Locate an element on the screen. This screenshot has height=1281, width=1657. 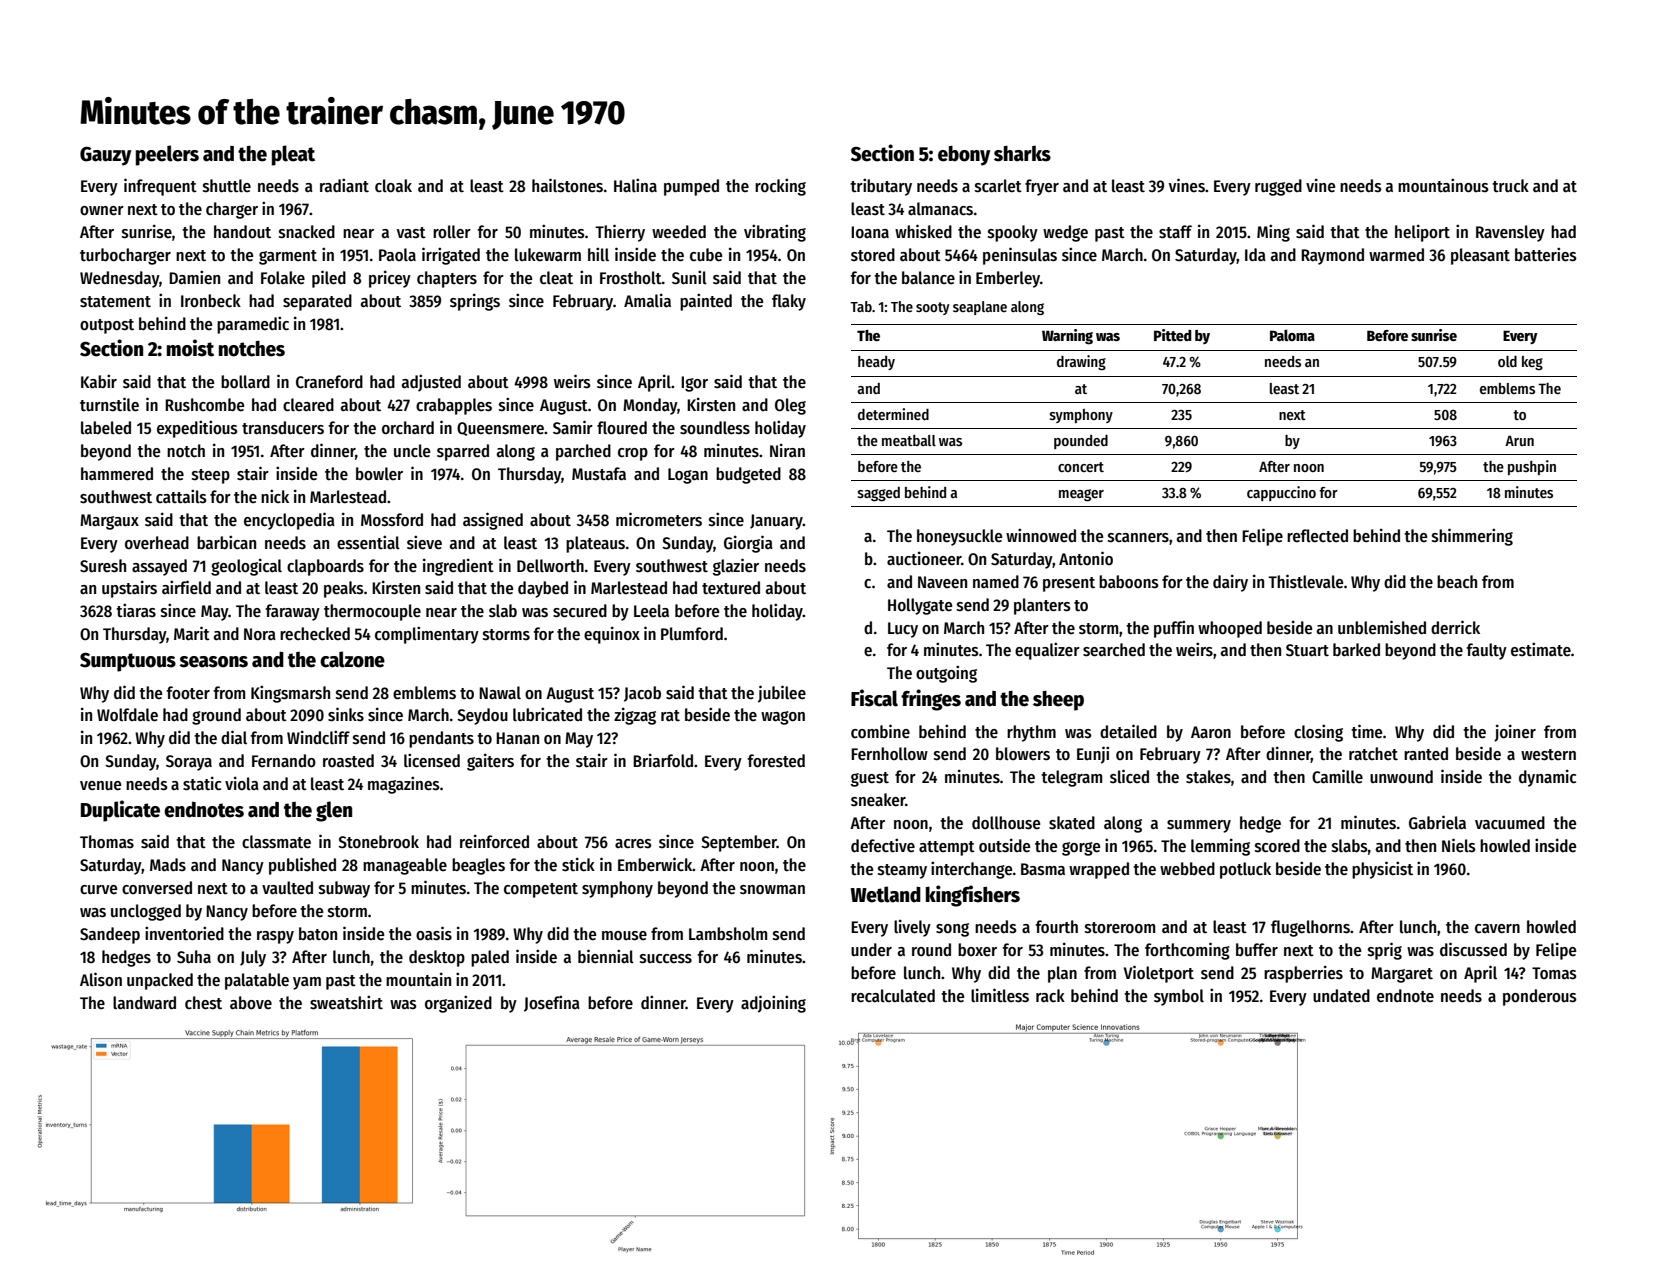
vibrating is located at coordinates (775, 233).
